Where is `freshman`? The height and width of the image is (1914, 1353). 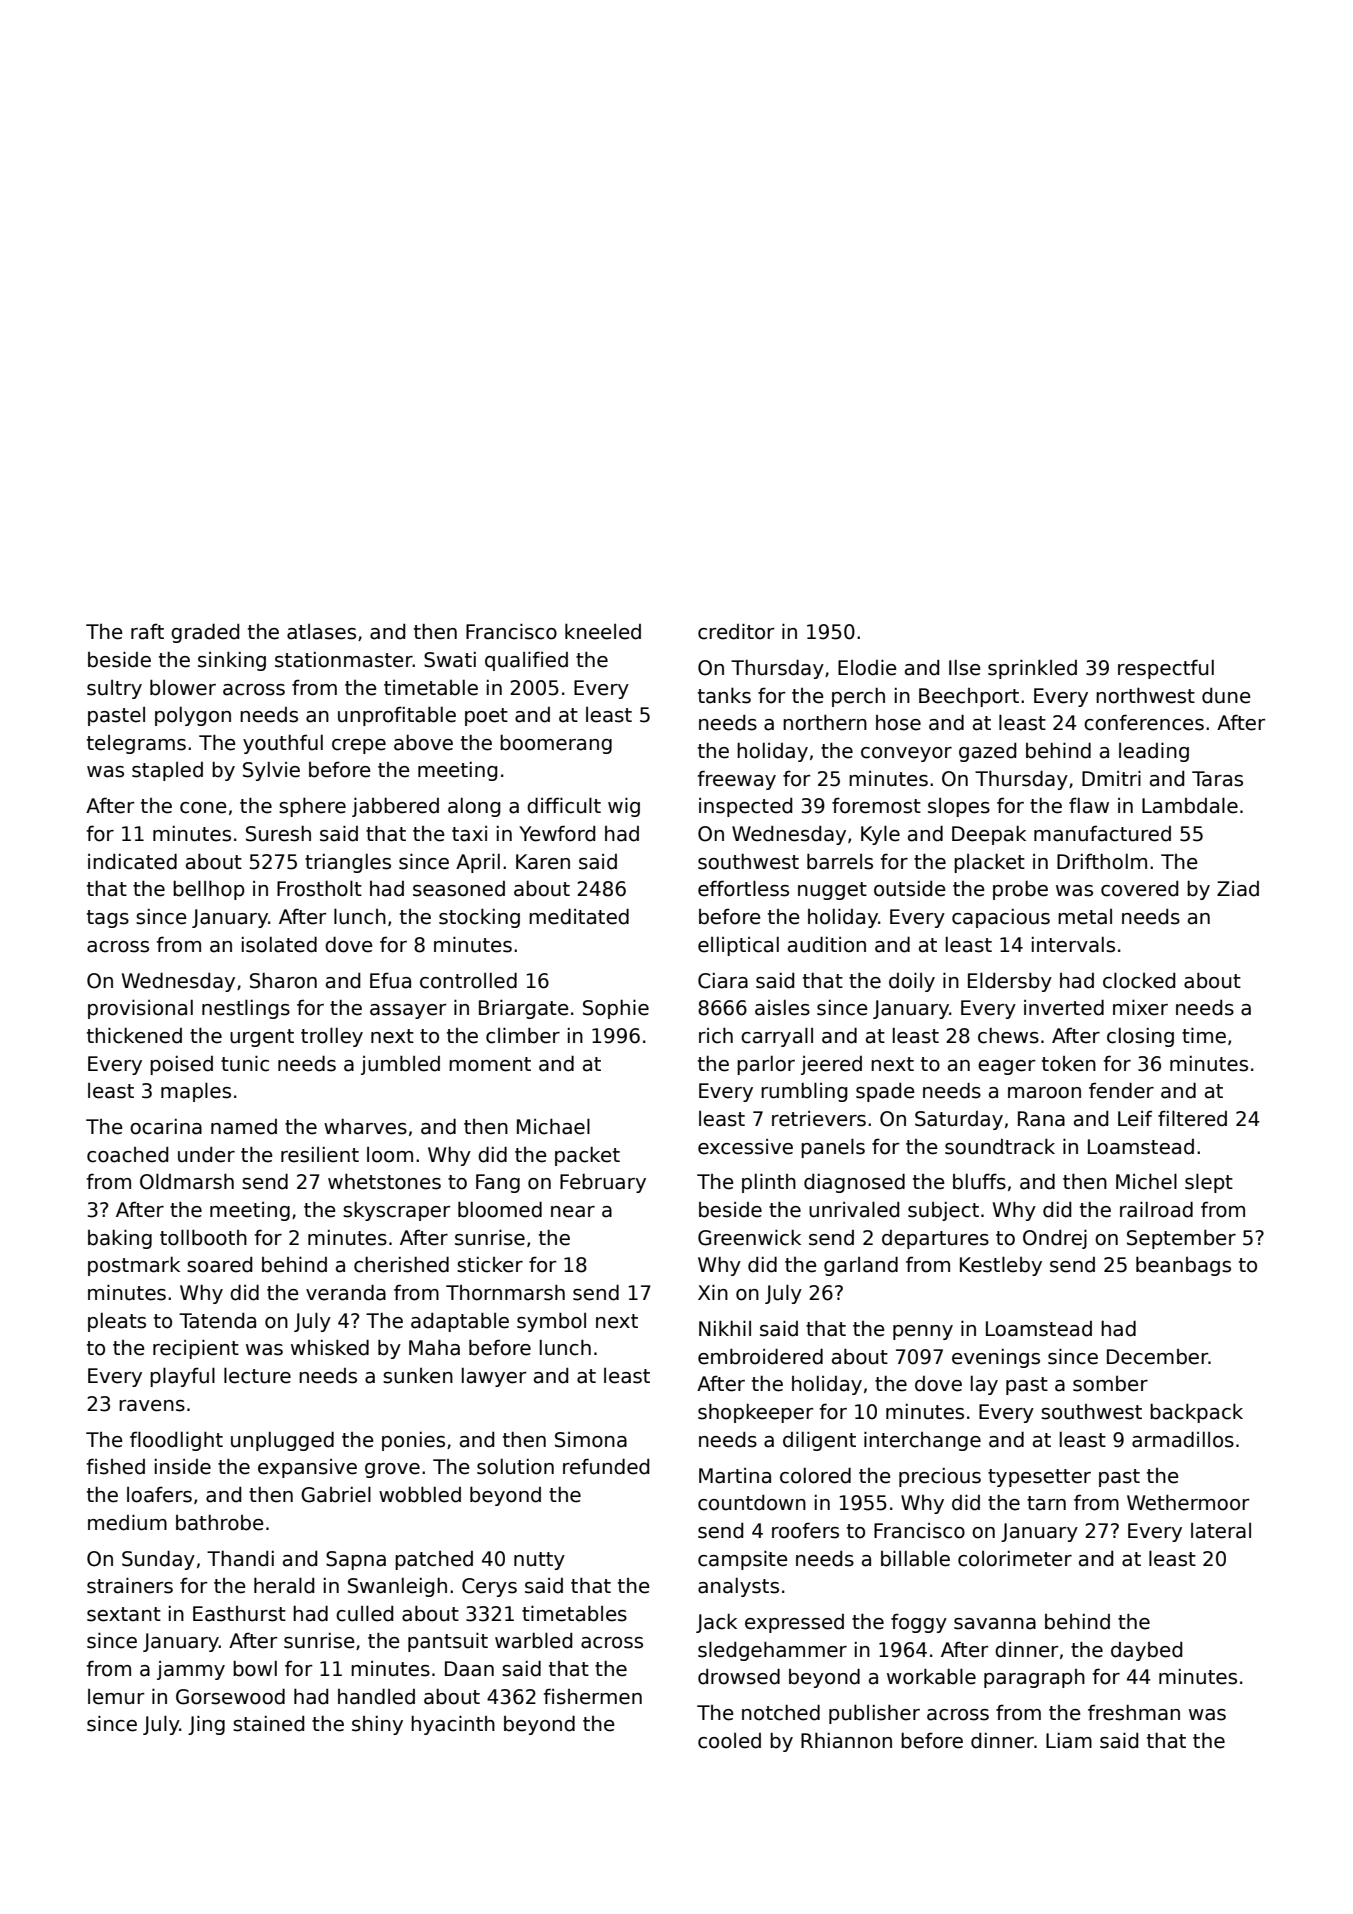 freshman is located at coordinates (1134, 1712).
